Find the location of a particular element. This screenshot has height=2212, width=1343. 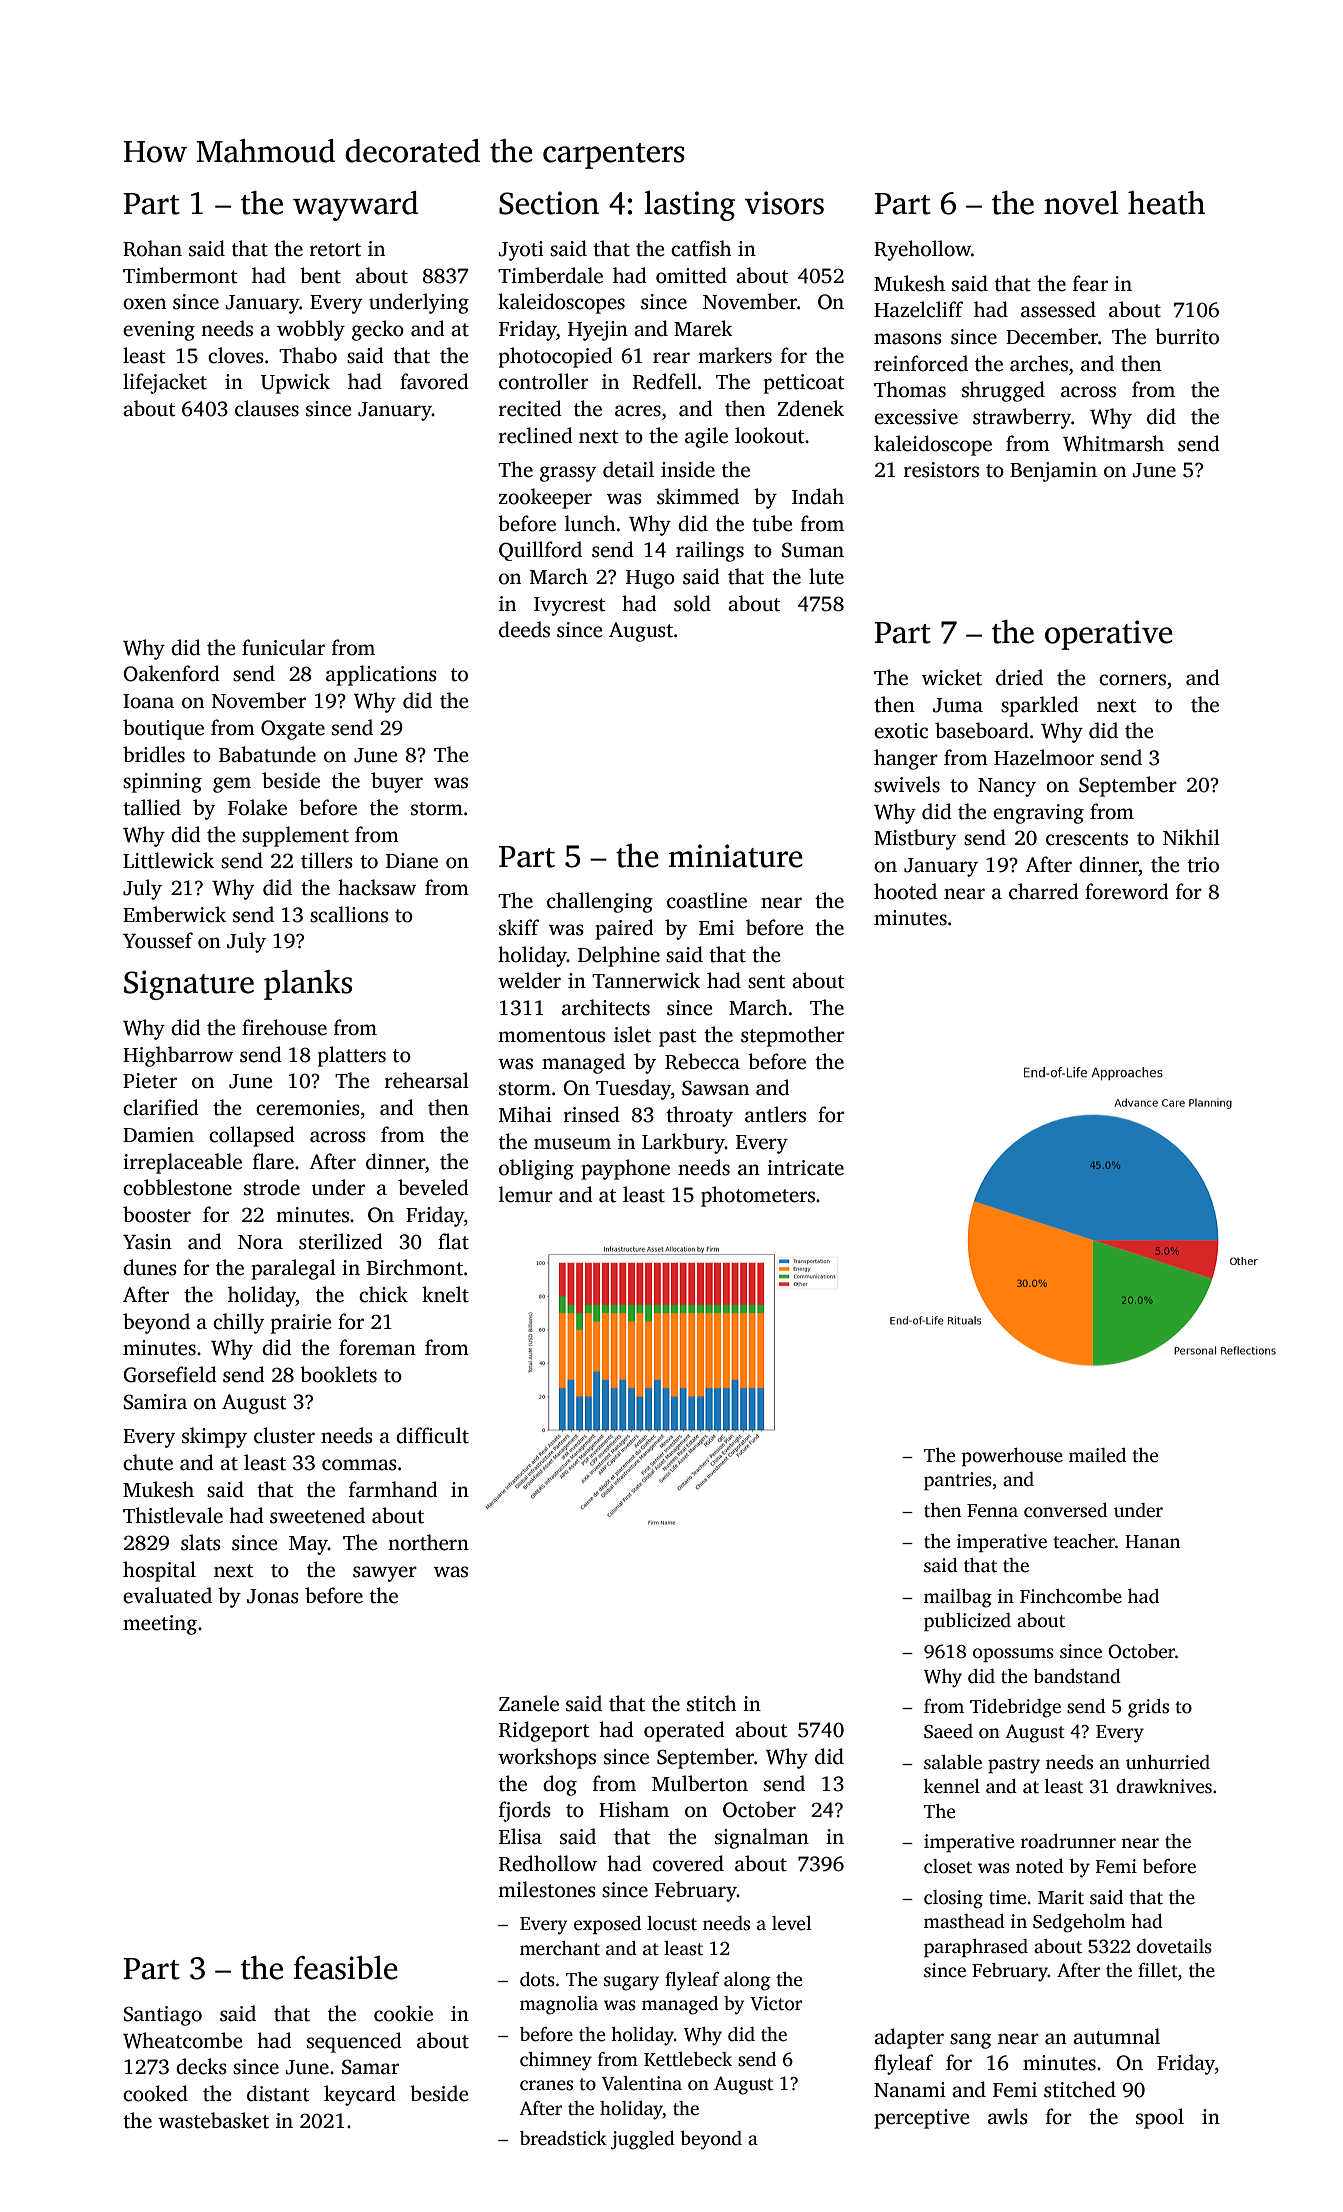

sold is located at coordinates (692, 603).
